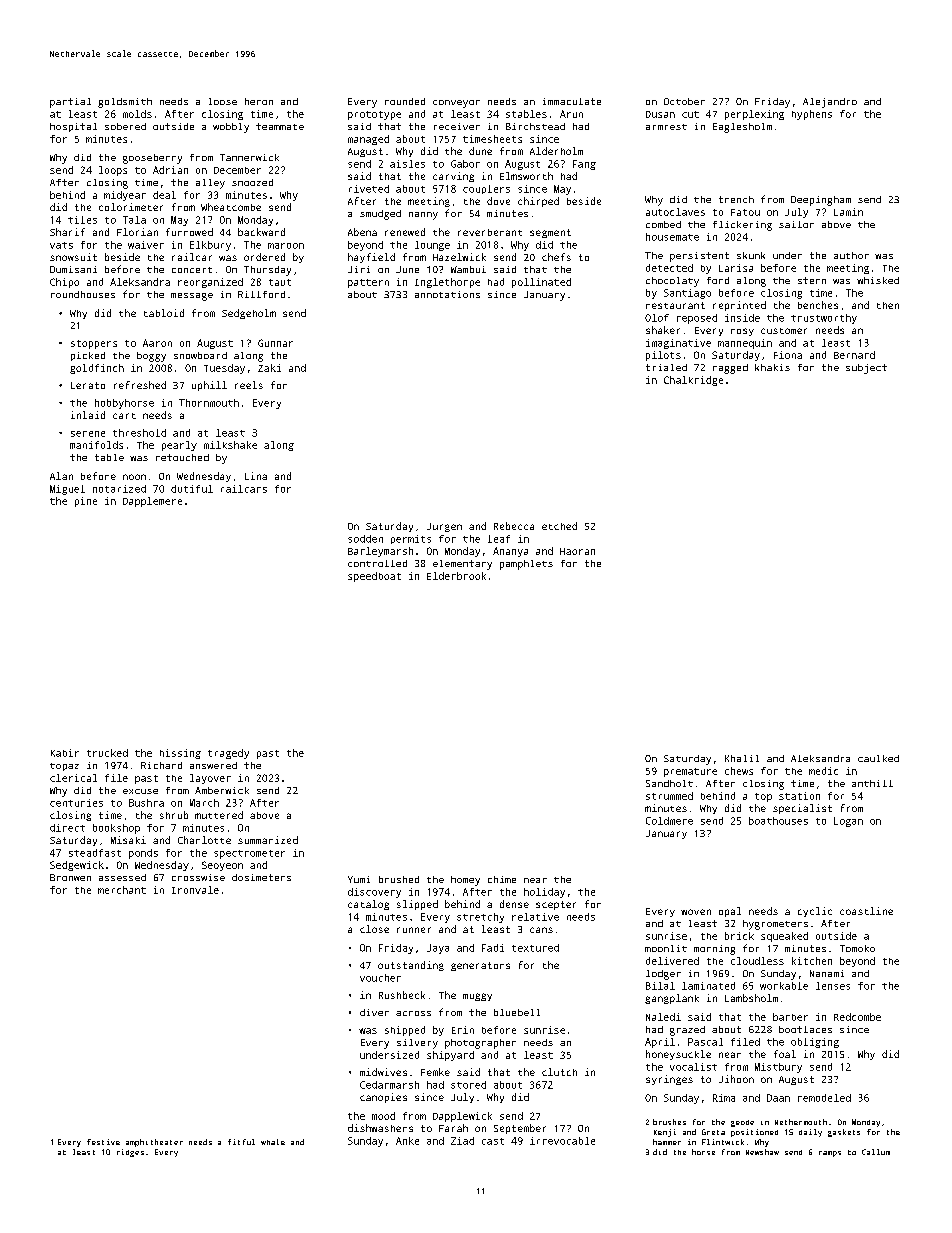 The width and height of the page is (952, 1233). Describe the element at coordinates (252, 182) in the page. I see `snoozed` at that location.
